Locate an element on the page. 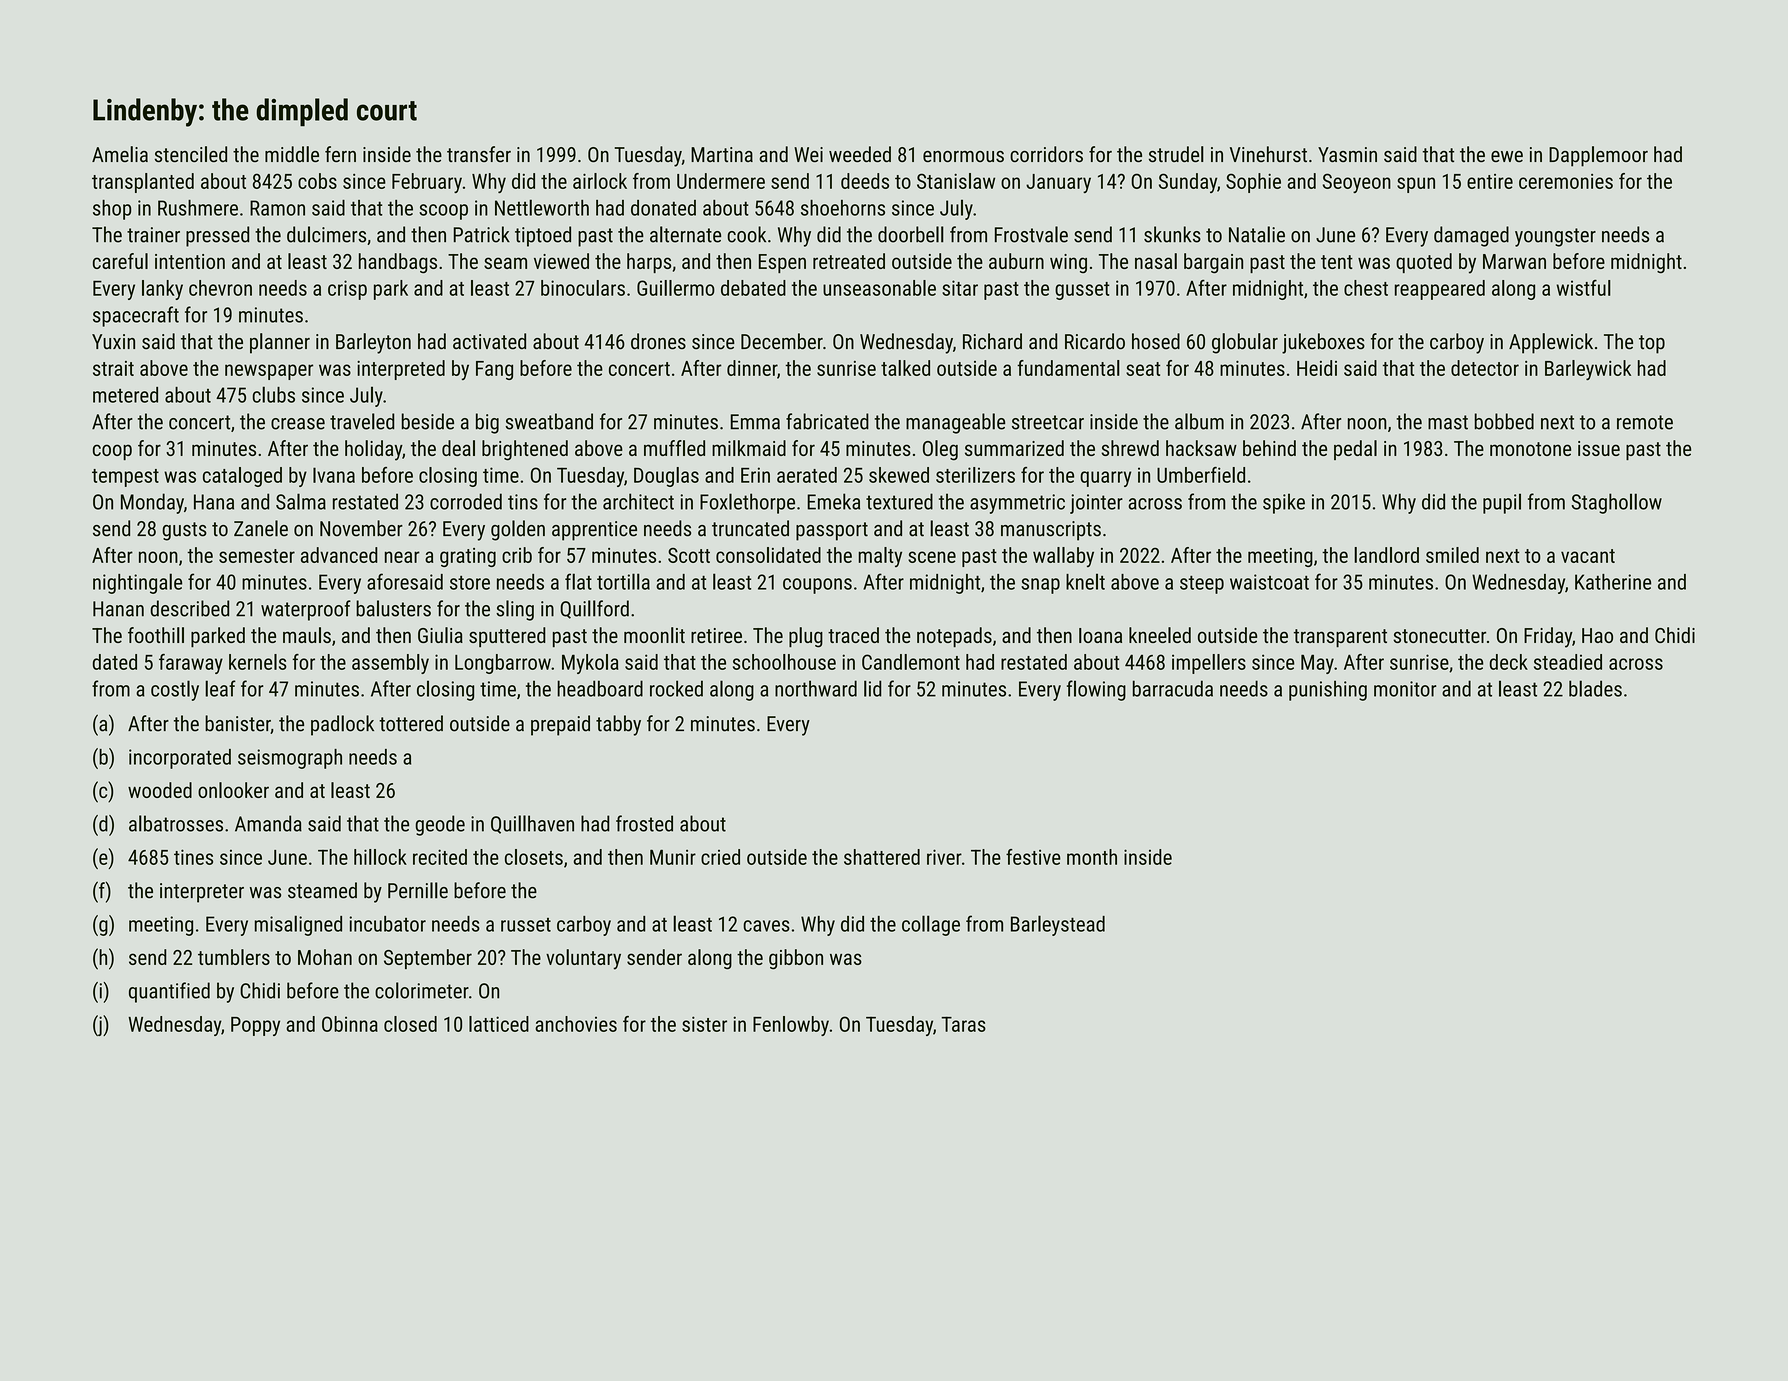 Image resolution: width=1788 pixels, height=1381 pixels. retreated is located at coordinates (849, 261).
